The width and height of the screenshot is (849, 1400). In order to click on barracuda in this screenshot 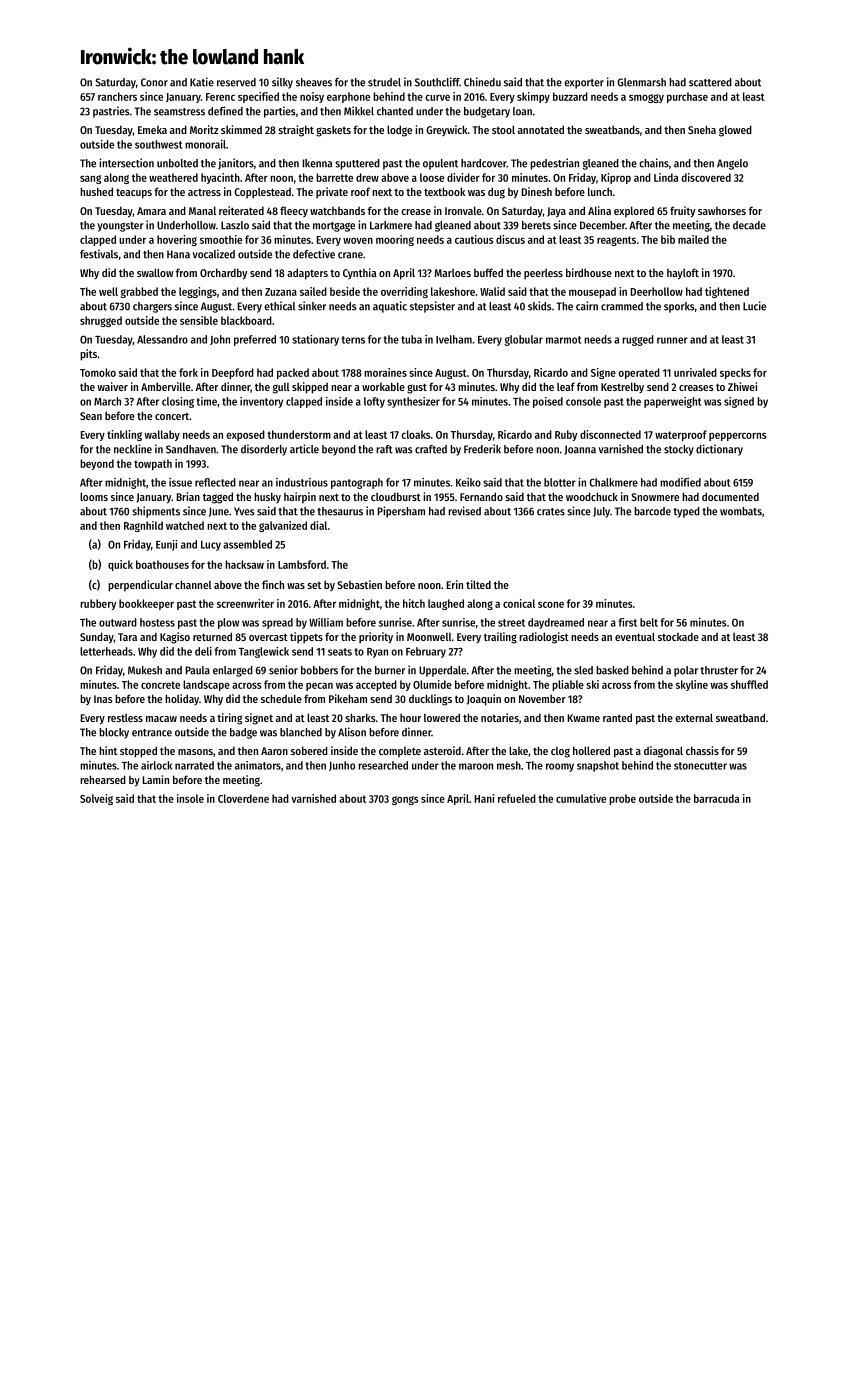, I will do `click(716, 798)`.
